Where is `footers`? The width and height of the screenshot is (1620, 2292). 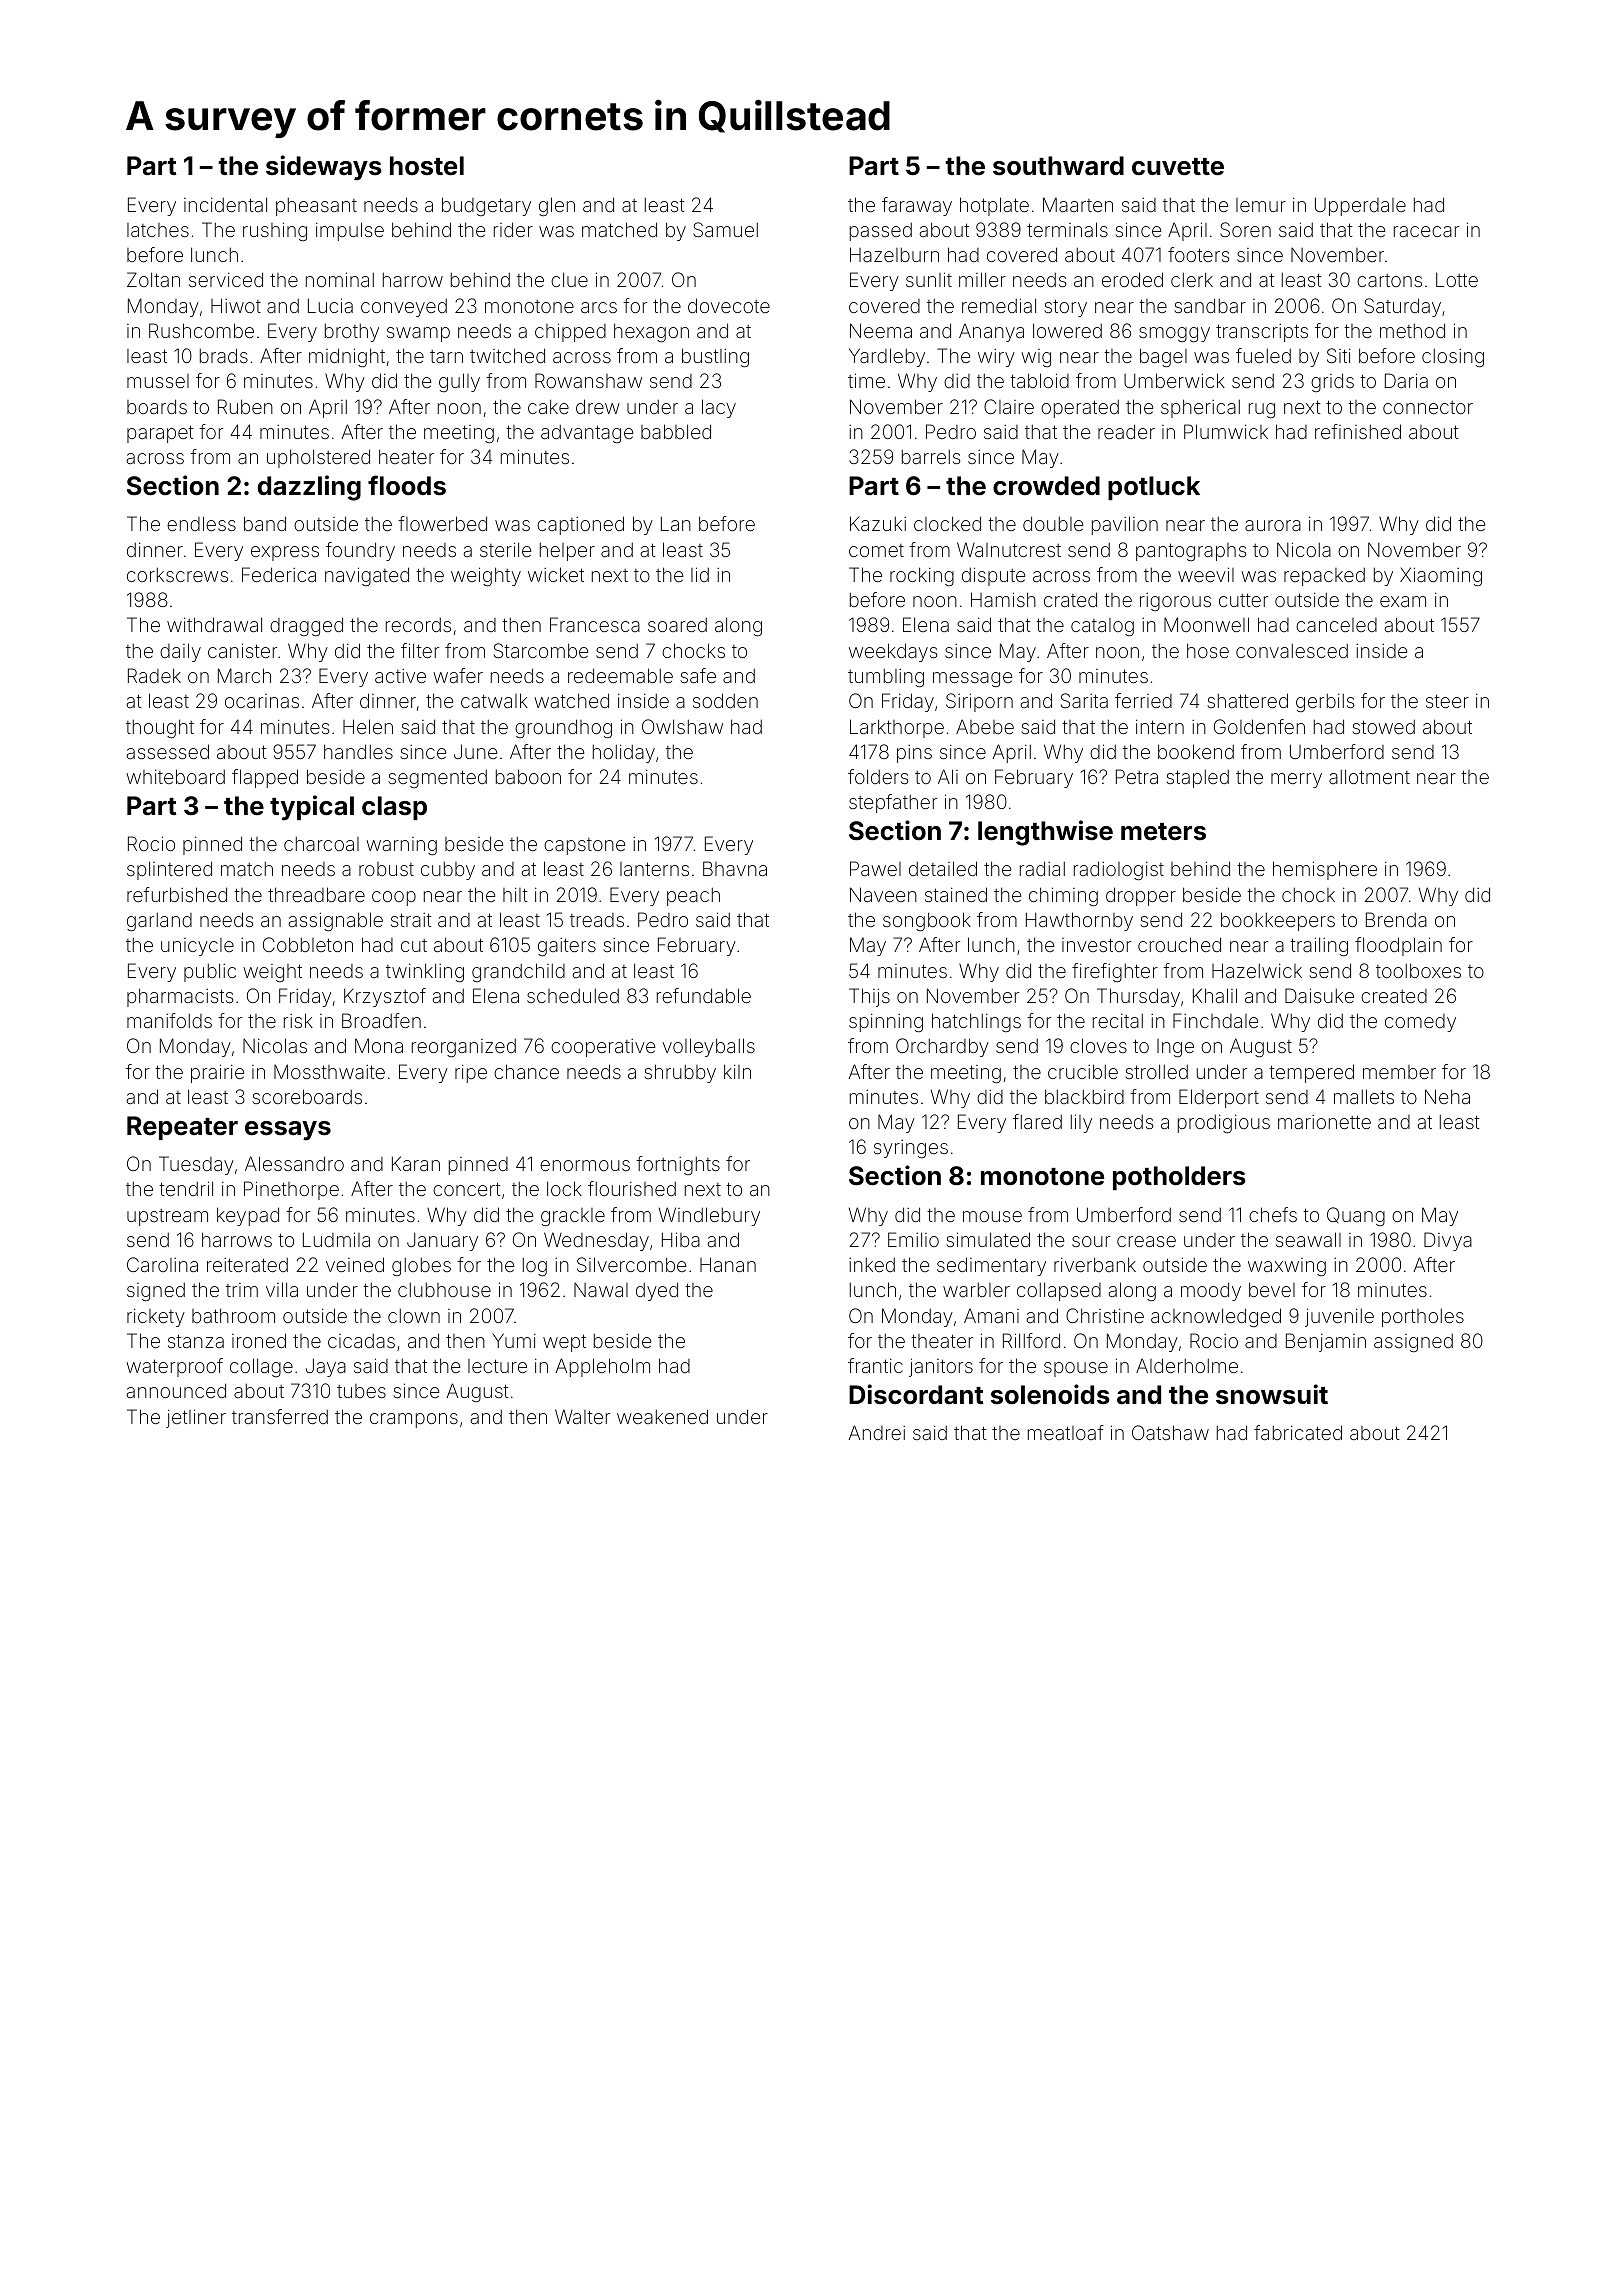 footers is located at coordinates (1198, 254).
